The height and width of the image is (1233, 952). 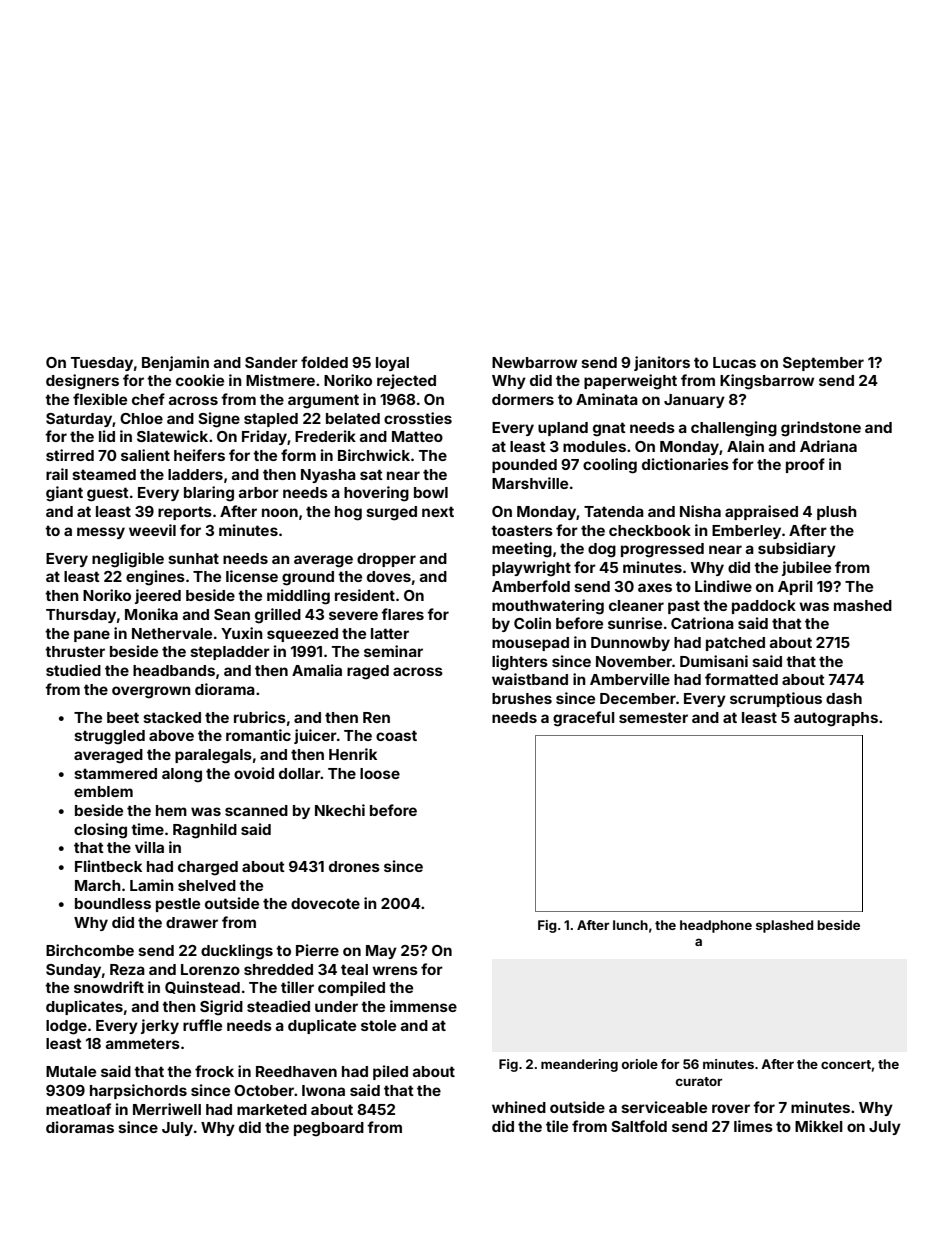 I want to click on sunhat, so click(x=193, y=558).
